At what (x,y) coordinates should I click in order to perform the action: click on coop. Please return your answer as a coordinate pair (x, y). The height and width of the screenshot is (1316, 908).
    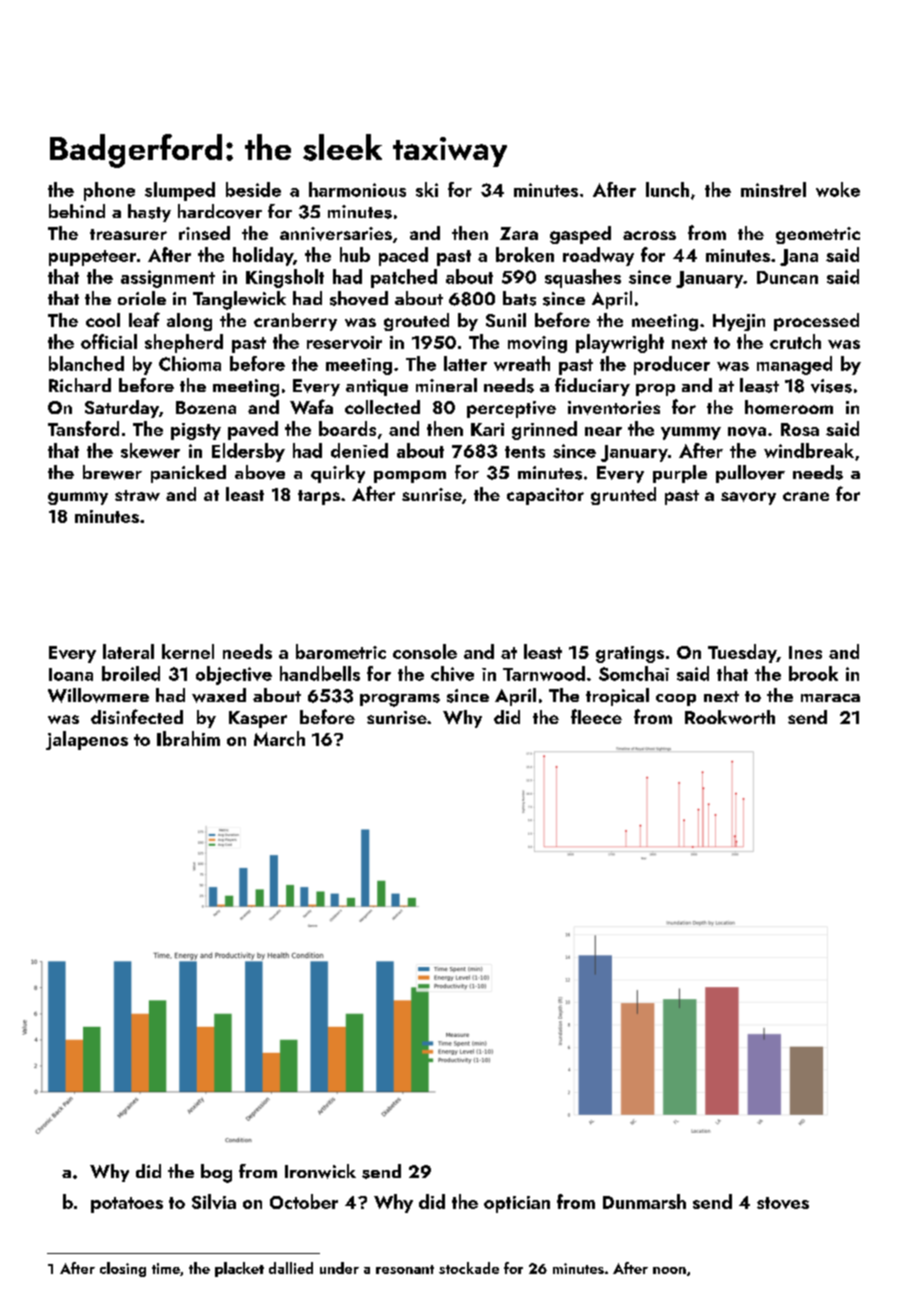
    Looking at the image, I should click on (676, 700).
